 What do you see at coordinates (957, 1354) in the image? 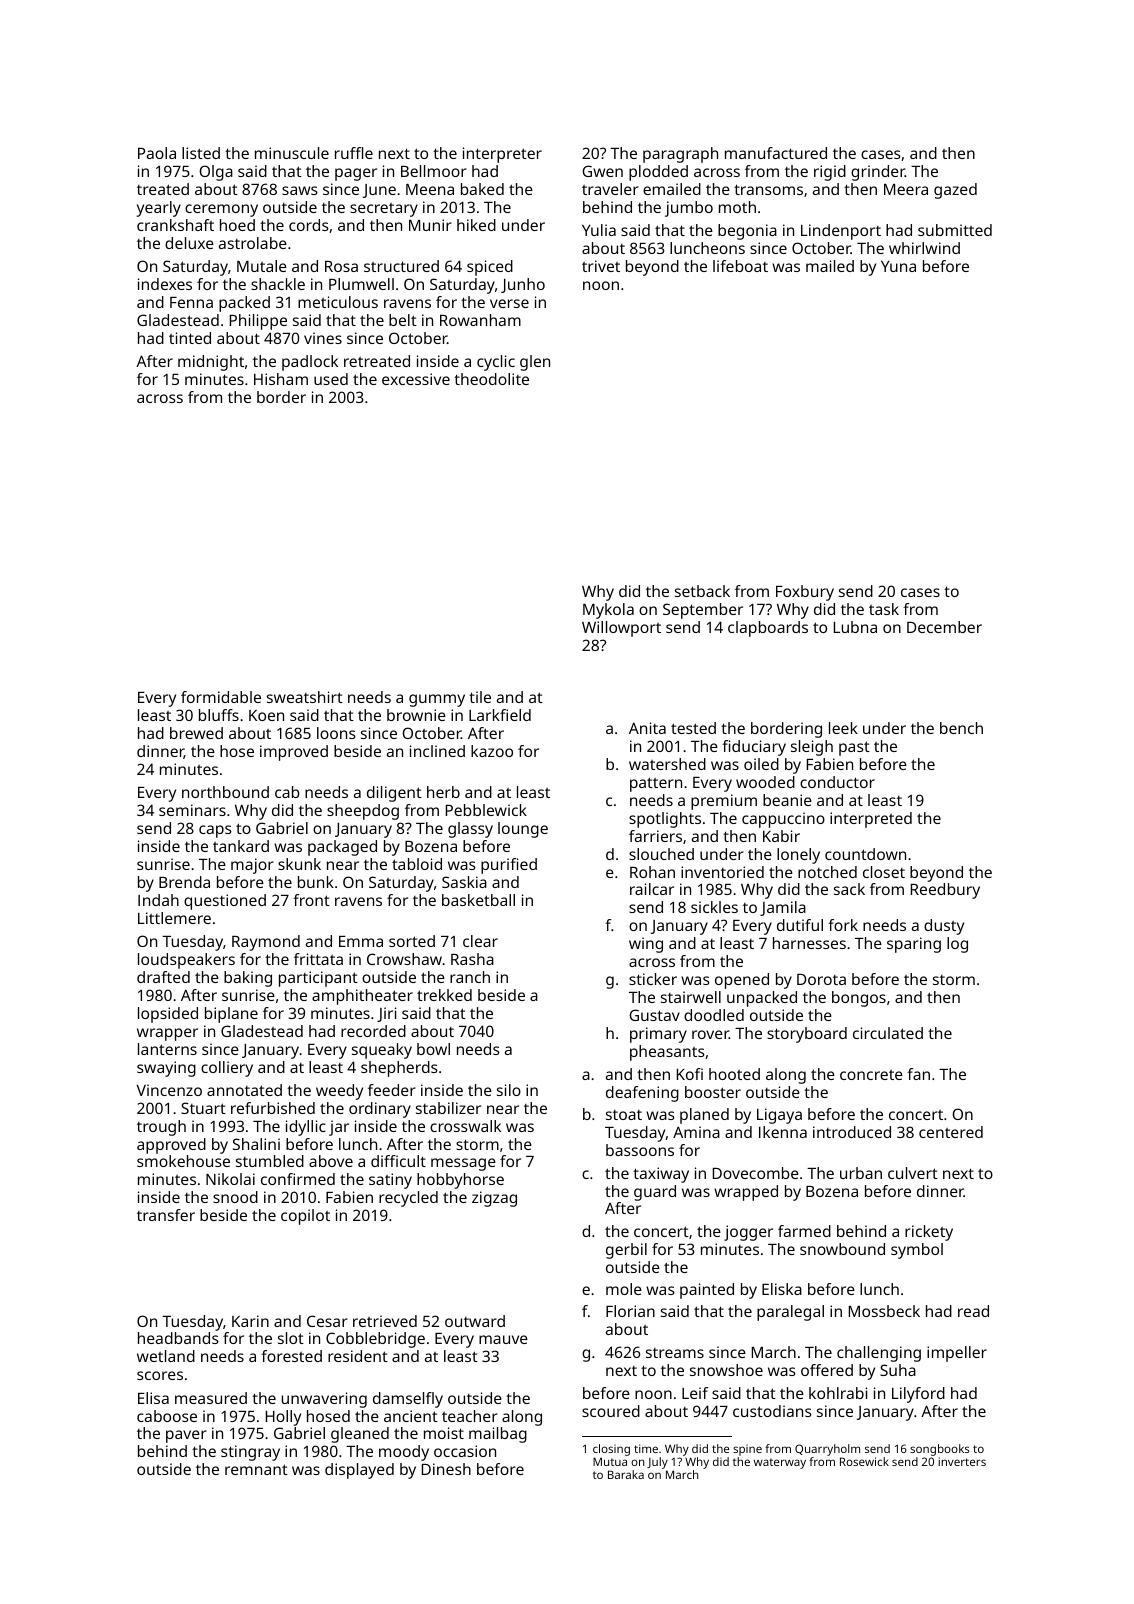
I see `impeller` at bounding box center [957, 1354].
